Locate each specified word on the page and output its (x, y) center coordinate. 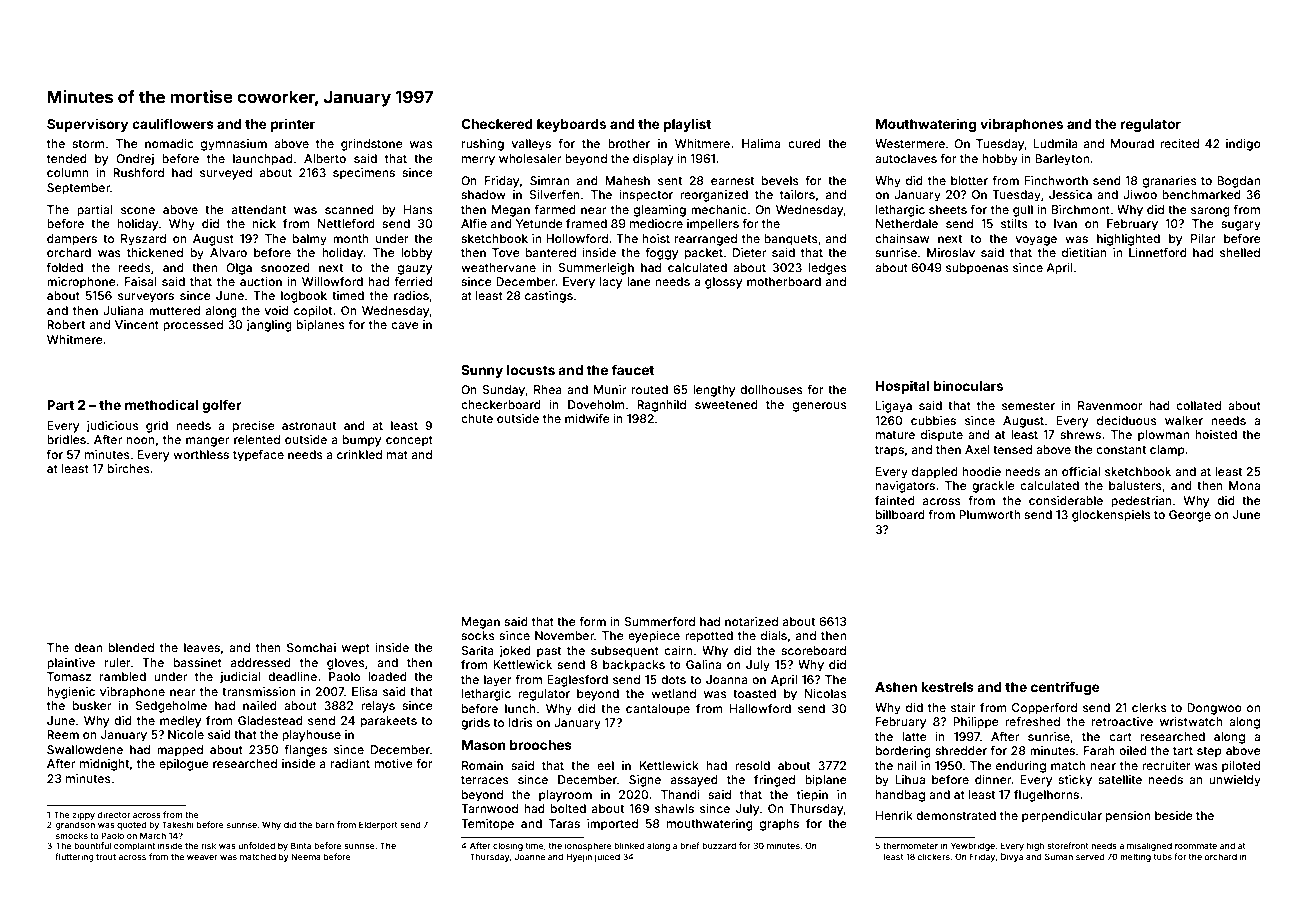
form (592, 621)
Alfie (474, 223)
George (1190, 516)
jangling (269, 326)
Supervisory (87, 125)
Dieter (749, 252)
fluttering (74, 857)
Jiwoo (1140, 194)
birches (129, 468)
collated (1198, 405)
